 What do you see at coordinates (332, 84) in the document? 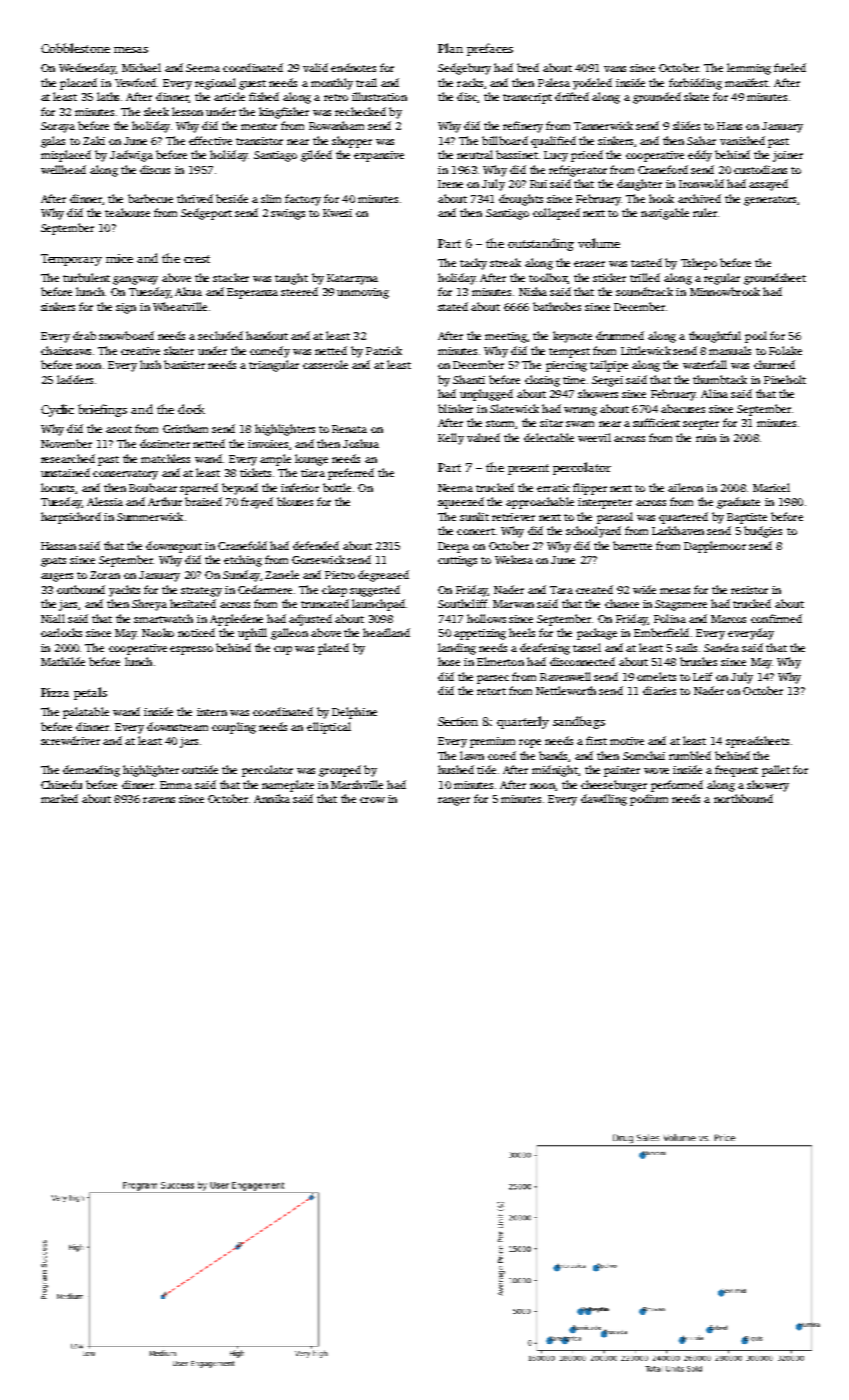
I see `monthly` at bounding box center [332, 84].
